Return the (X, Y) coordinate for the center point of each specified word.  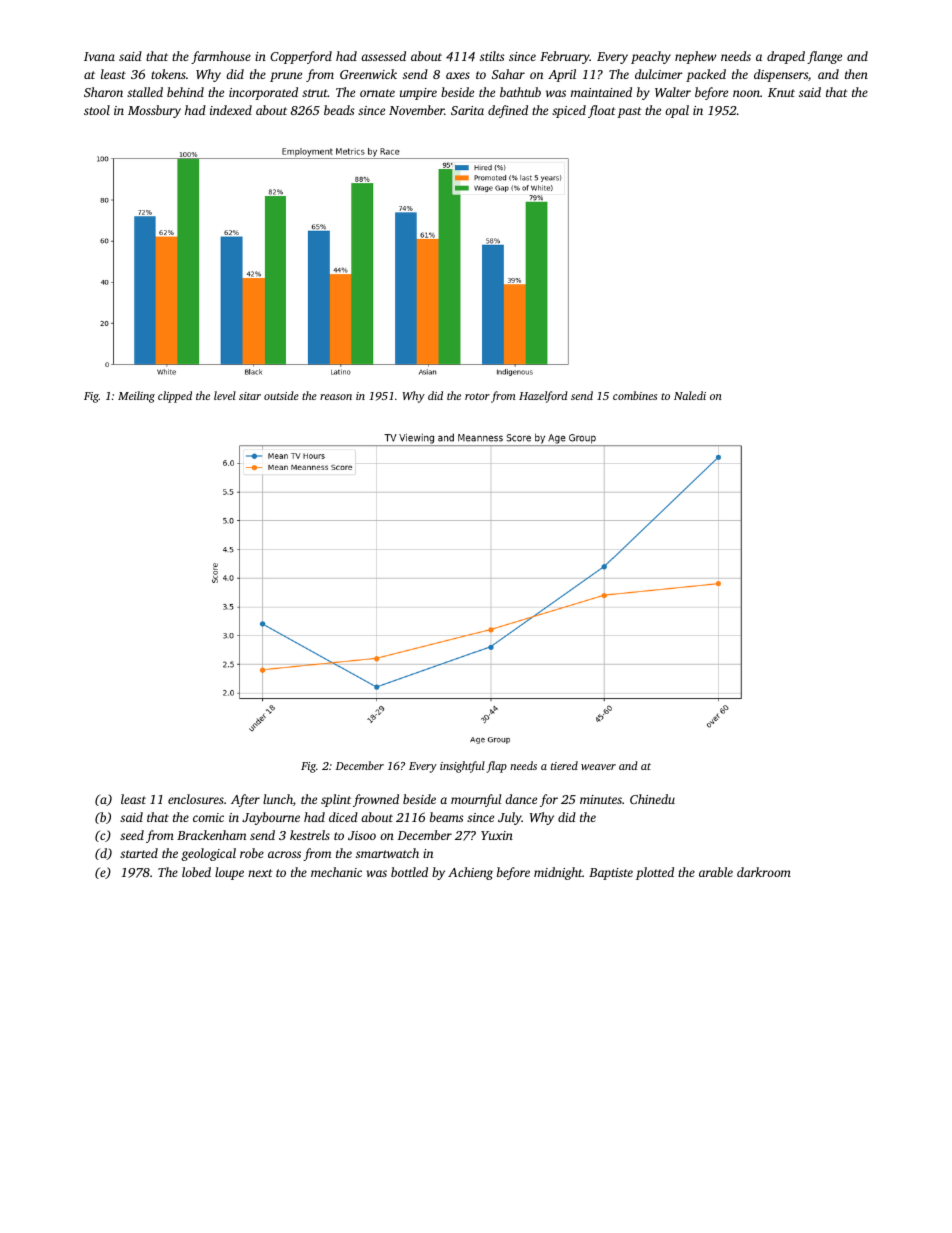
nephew (695, 57)
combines (635, 395)
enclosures (196, 799)
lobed (196, 872)
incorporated (263, 93)
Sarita (467, 110)
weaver (598, 767)
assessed (383, 56)
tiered (564, 765)
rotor (477, 396)
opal (677, 111)
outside (281, 395)
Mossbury (154, 111)
